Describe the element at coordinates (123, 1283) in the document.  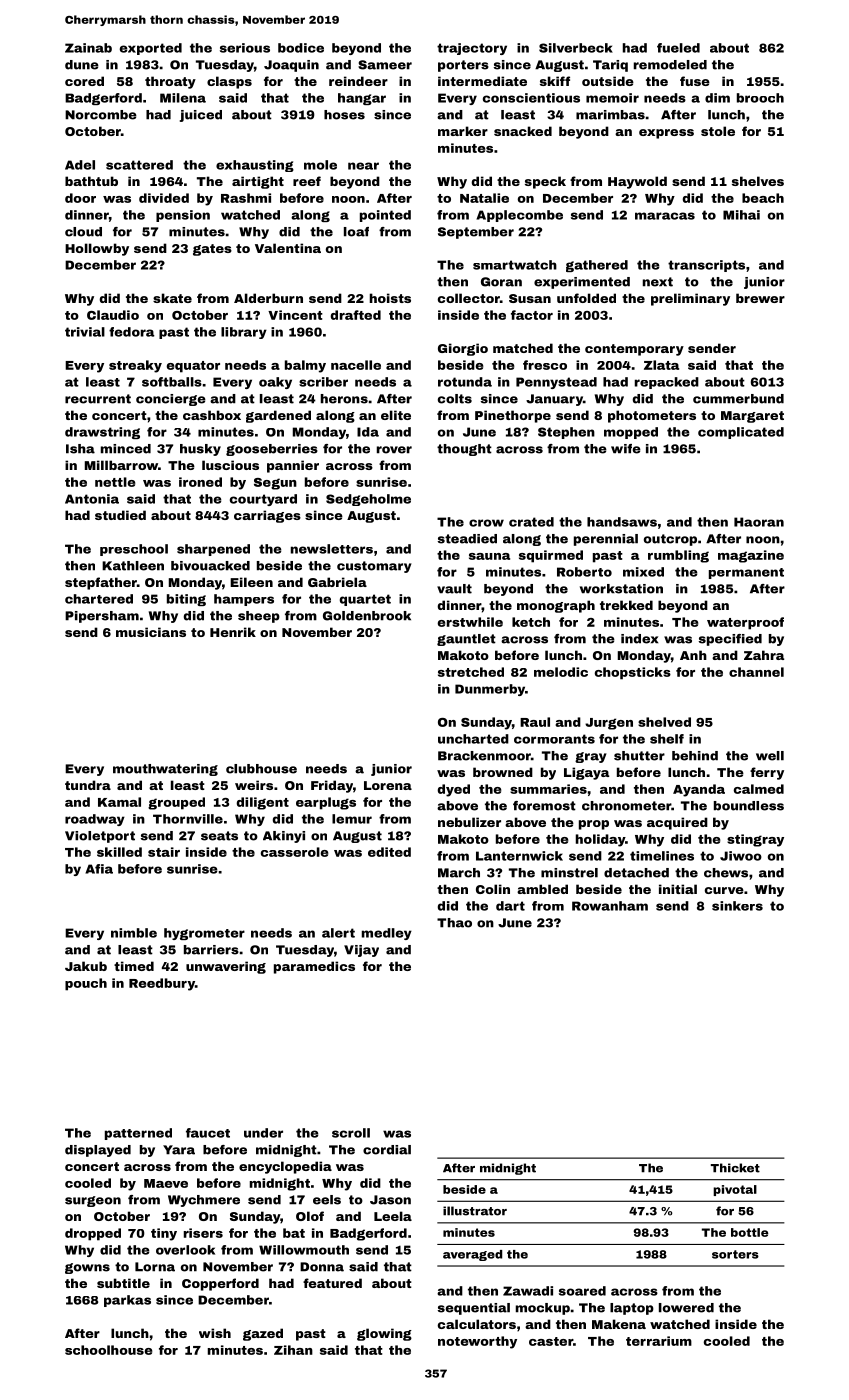
I see `subtitle` at that location.
